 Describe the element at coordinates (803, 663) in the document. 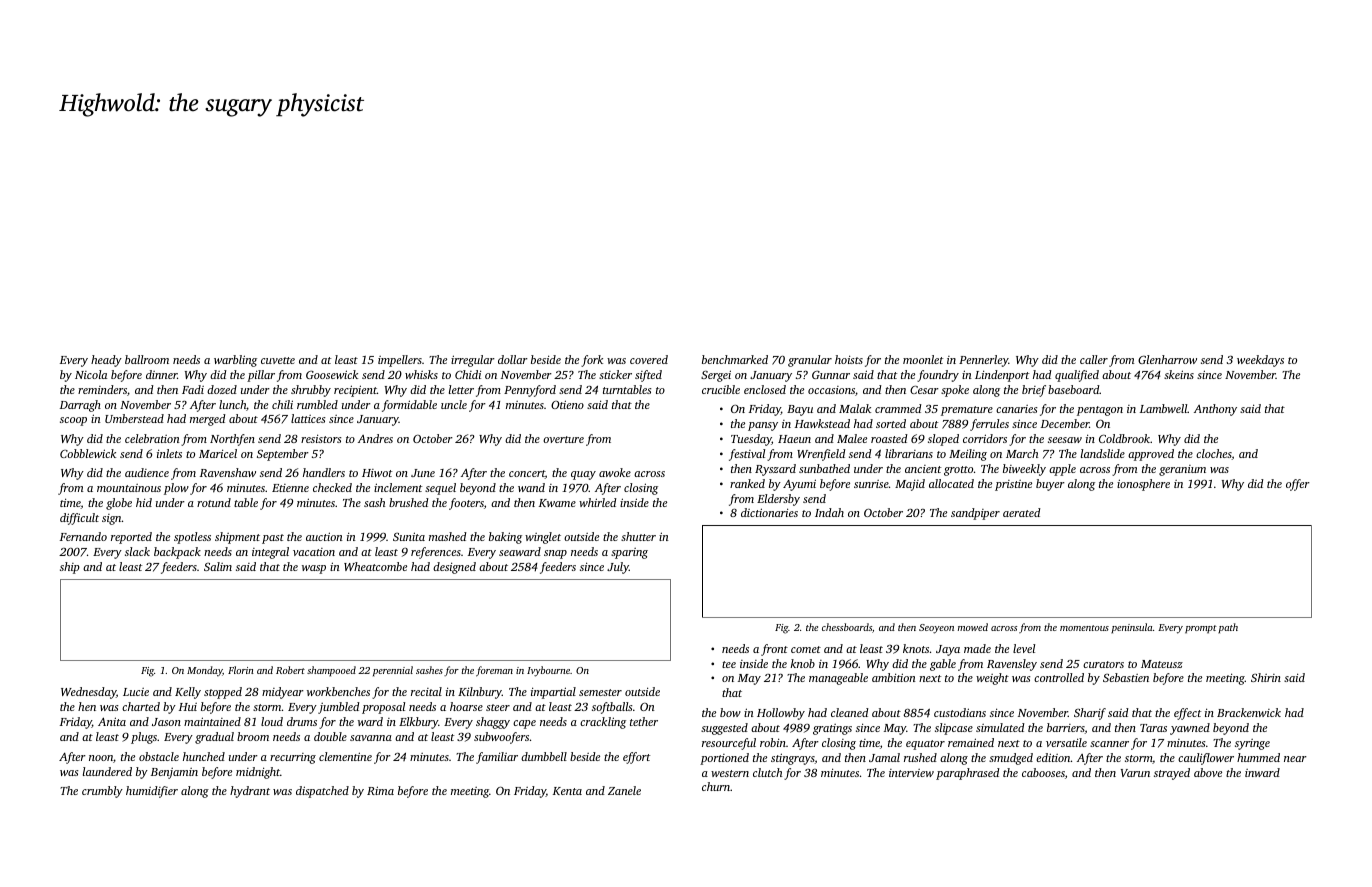

I see `knob` at that location.
